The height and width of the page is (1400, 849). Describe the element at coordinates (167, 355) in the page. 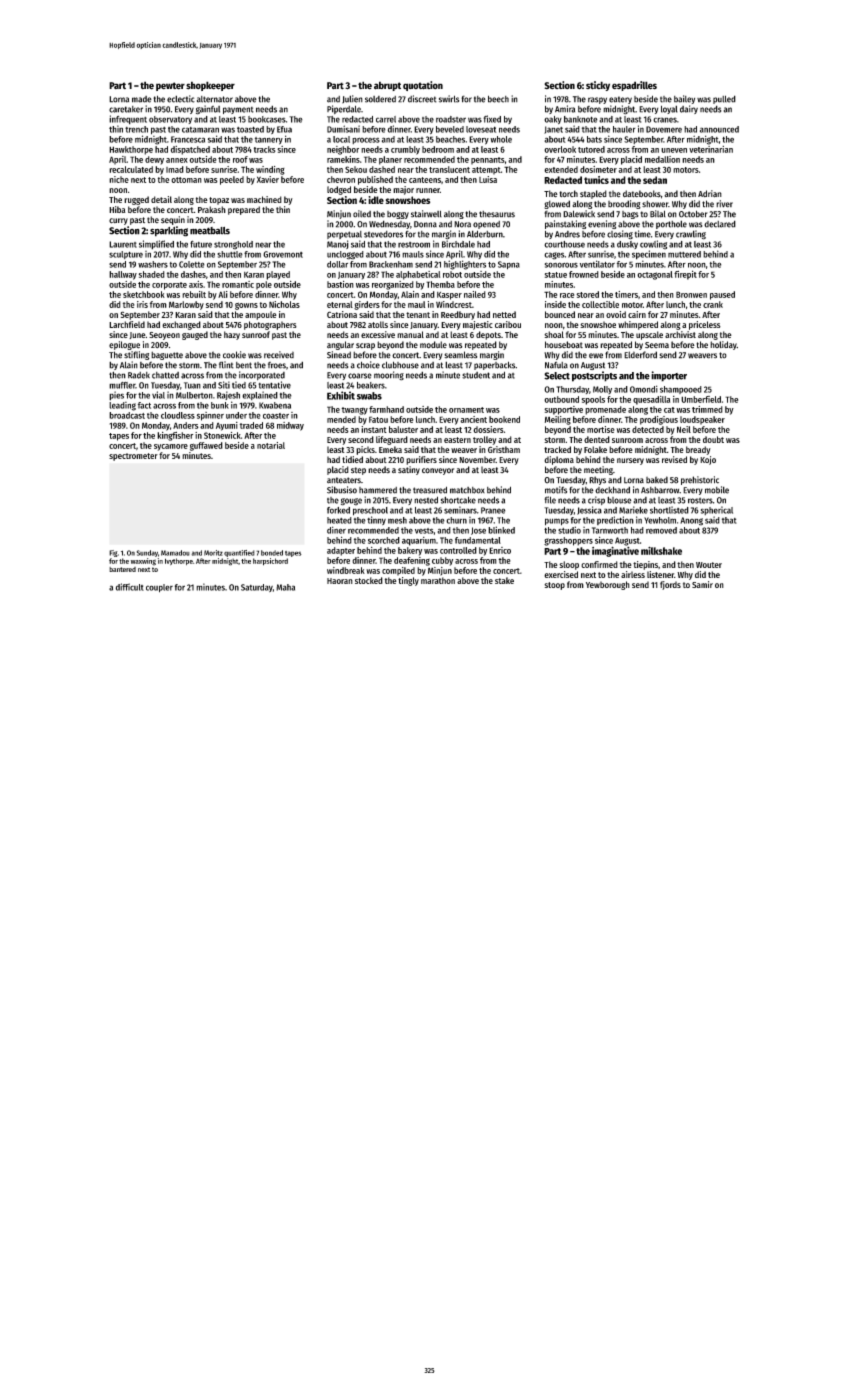

I see `baguette` at that location.
